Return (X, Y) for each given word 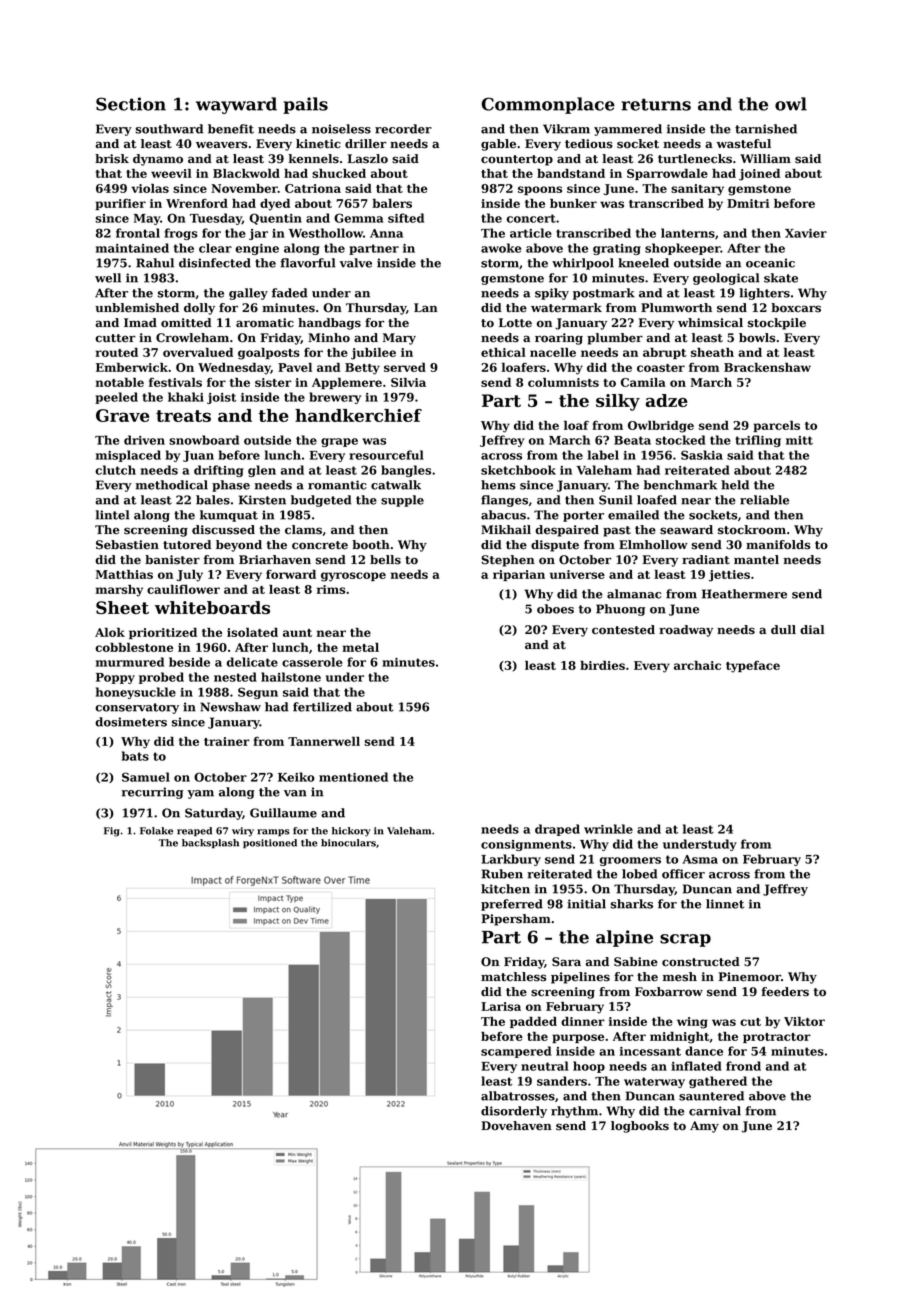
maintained (132, 248)
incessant (650, 1051)
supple (402, 501)
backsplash (210, 843)
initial (586, 904)
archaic (697, 665)
